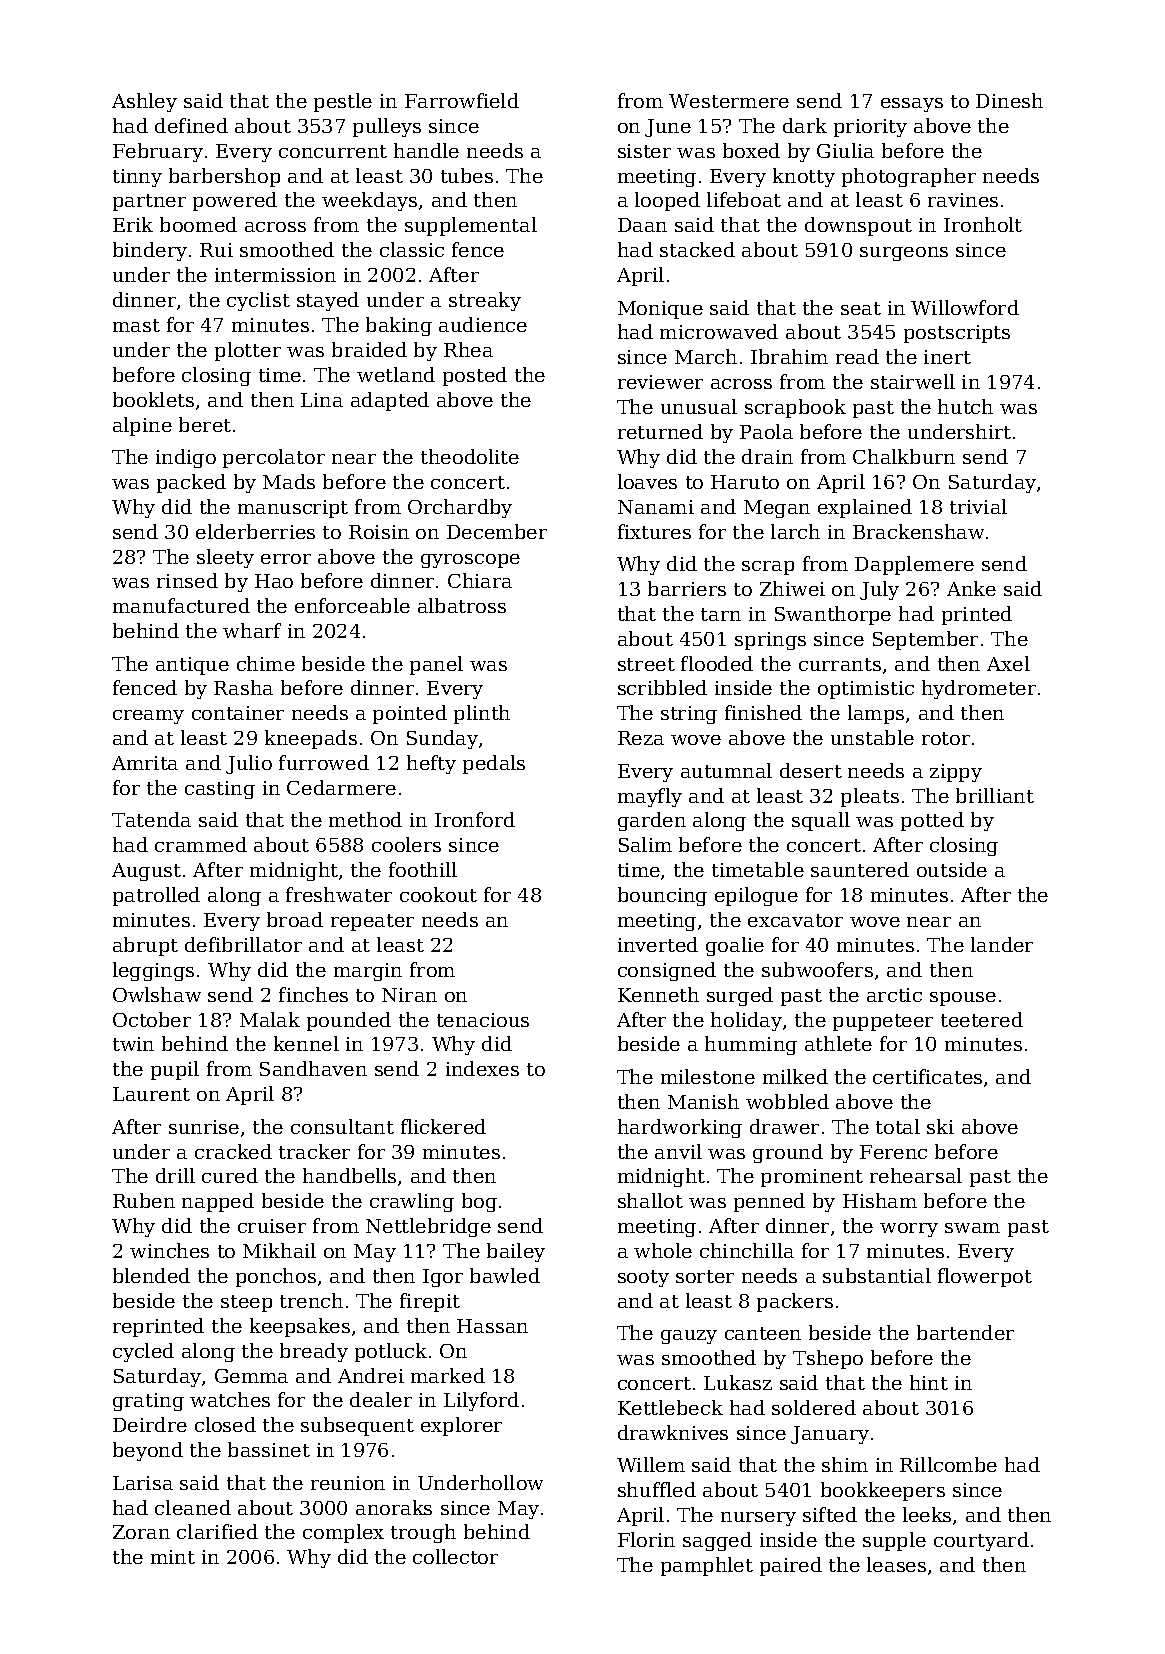 This image has height=1654, width=1165. What do you see at coordinates (324, 762) in the image?
I see `furrowed` at bounding box center [324, 762].
